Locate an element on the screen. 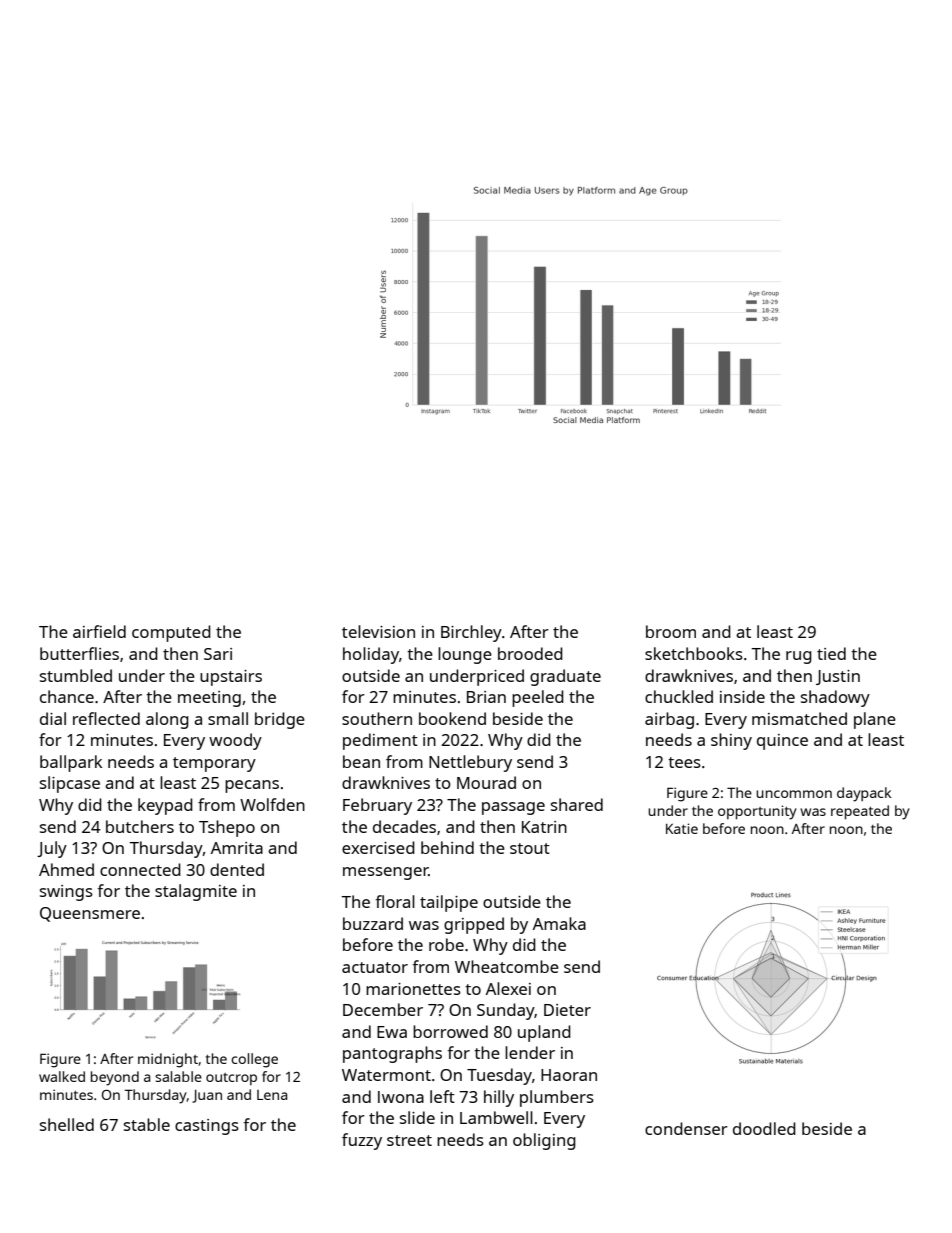  quince is located at coordinates (782, 742).
